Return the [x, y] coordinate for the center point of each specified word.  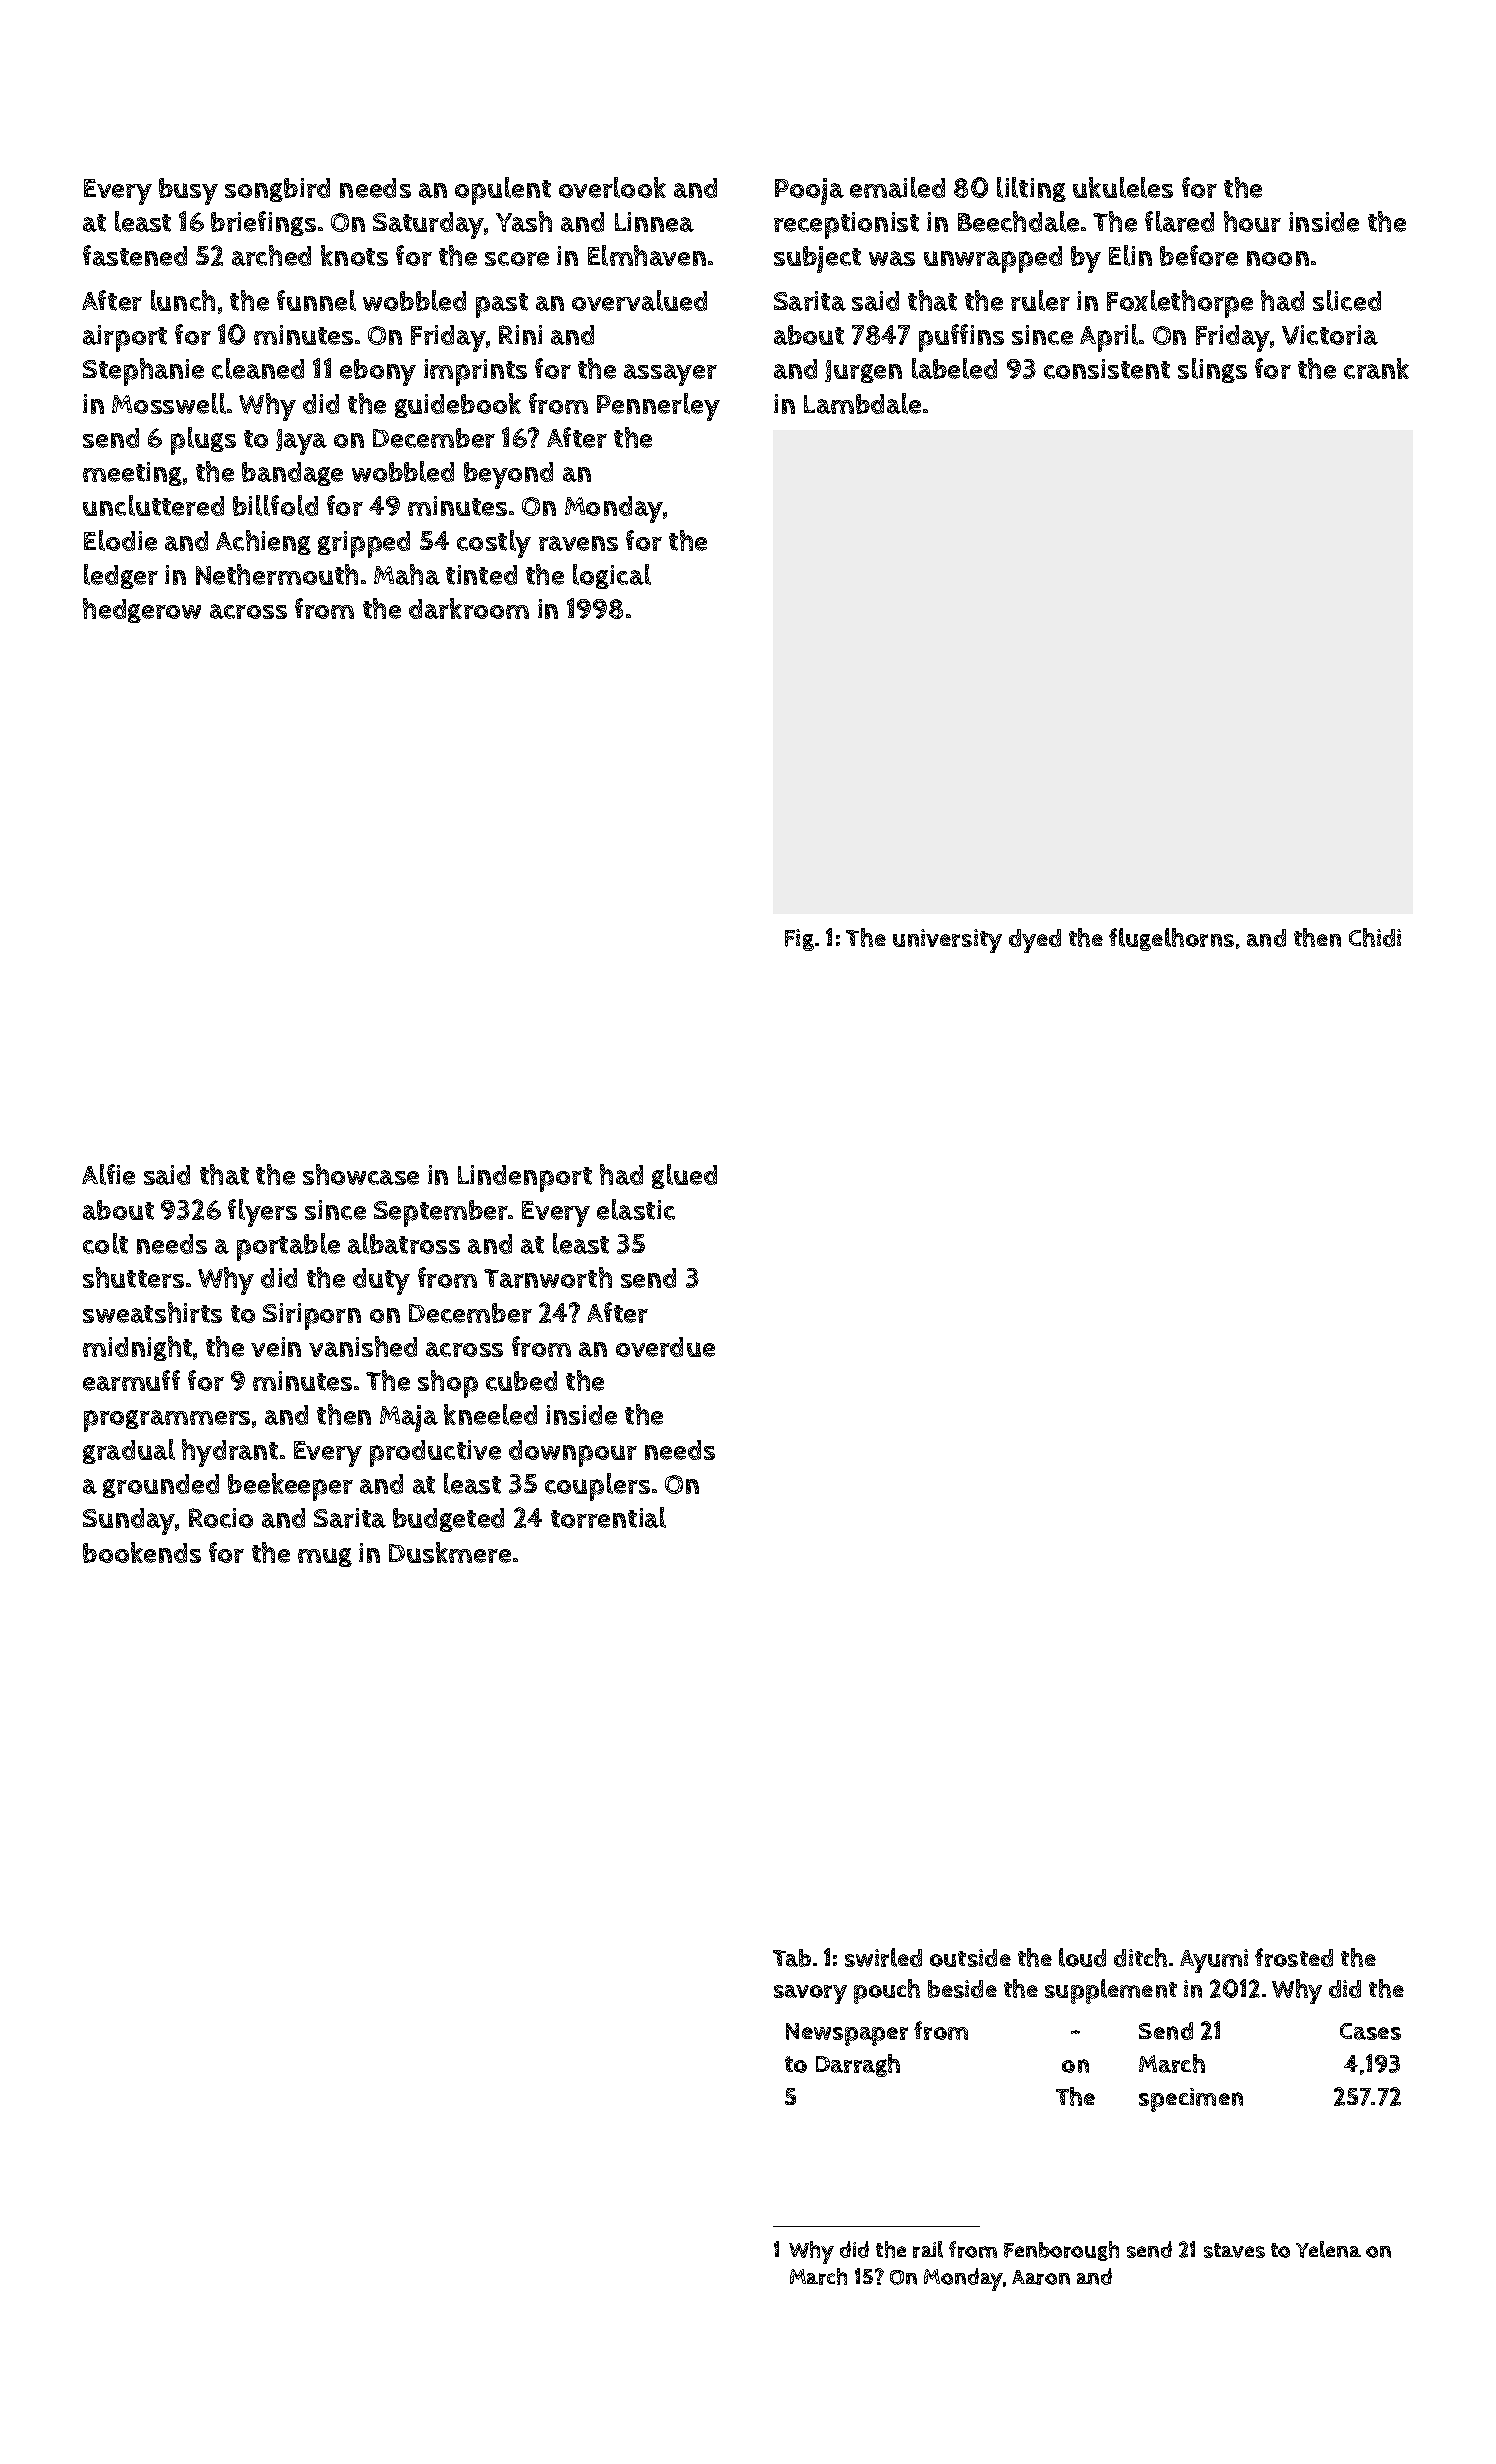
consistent [1107, 369]
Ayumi [1214, 1961]
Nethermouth [277, 574]
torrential [608, 1517]
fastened [135, 255]
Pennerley [658, 407]
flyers [262, 1213]
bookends [142, 1552]
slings [1212, 370]
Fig [799, 940]
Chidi [1375, 937]
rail [928, 2249]
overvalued [639, 300]
